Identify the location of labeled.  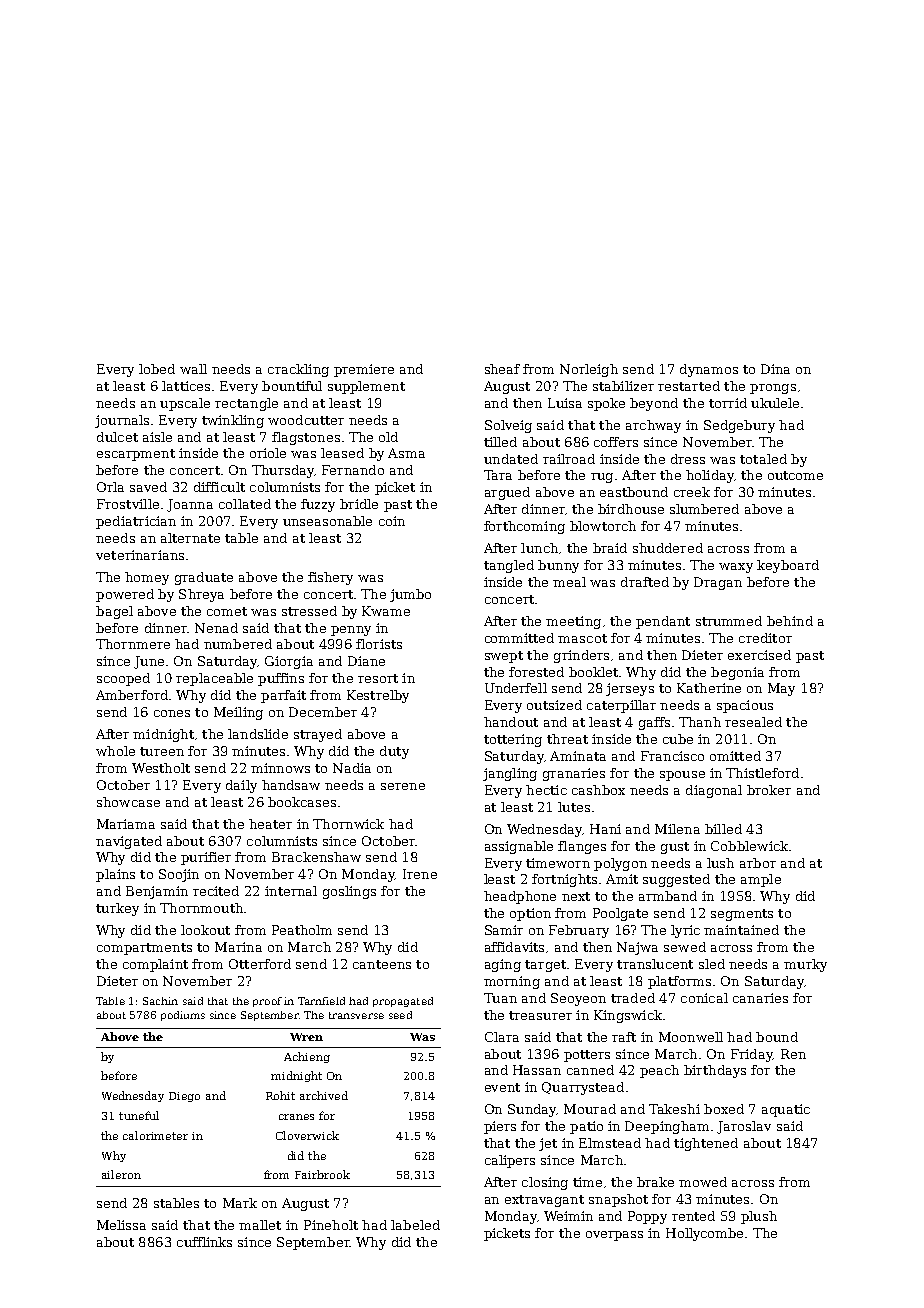
(415, 1225).
